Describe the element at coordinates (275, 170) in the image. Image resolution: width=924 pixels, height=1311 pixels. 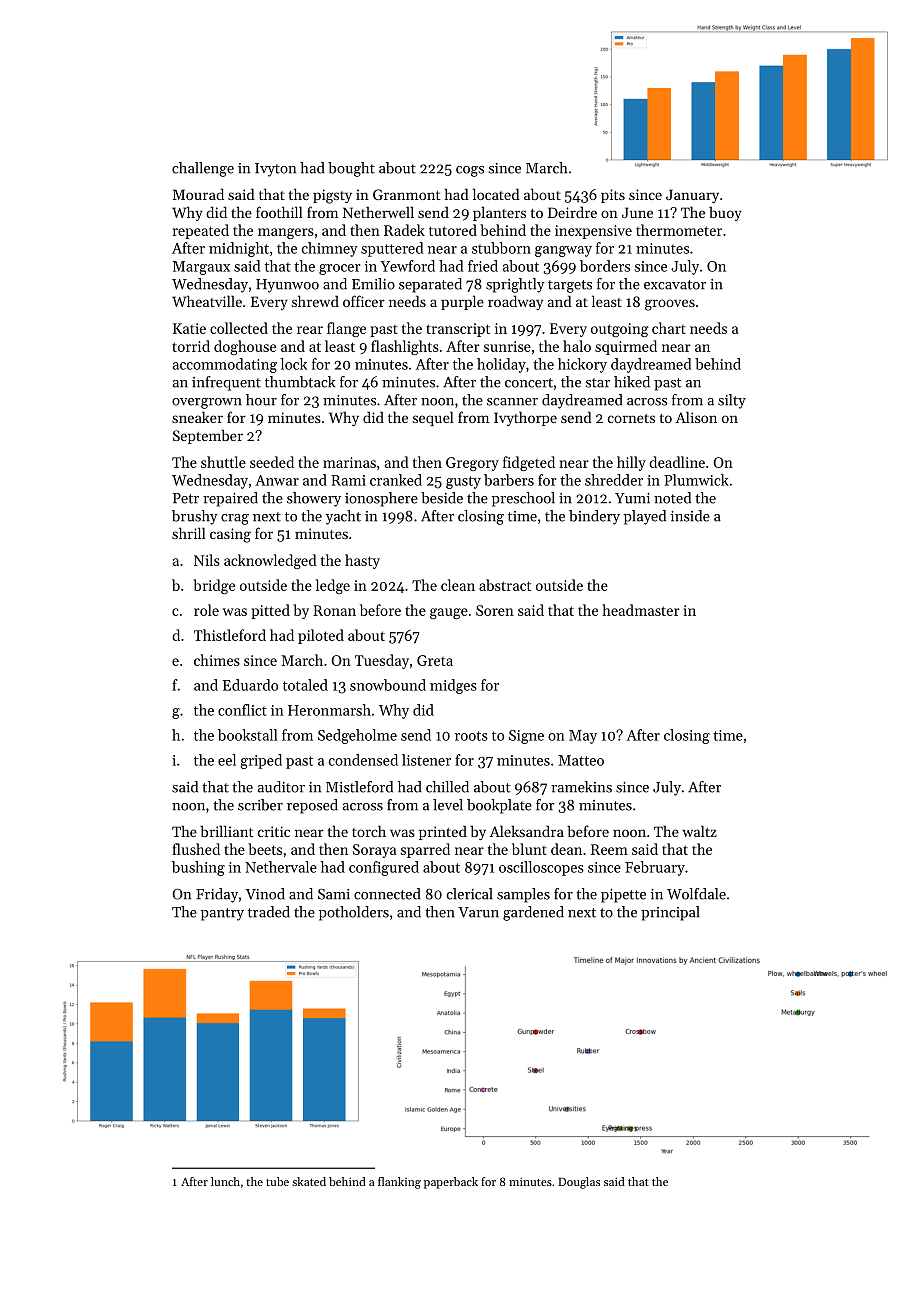
I see `Ivyton` at that location.
